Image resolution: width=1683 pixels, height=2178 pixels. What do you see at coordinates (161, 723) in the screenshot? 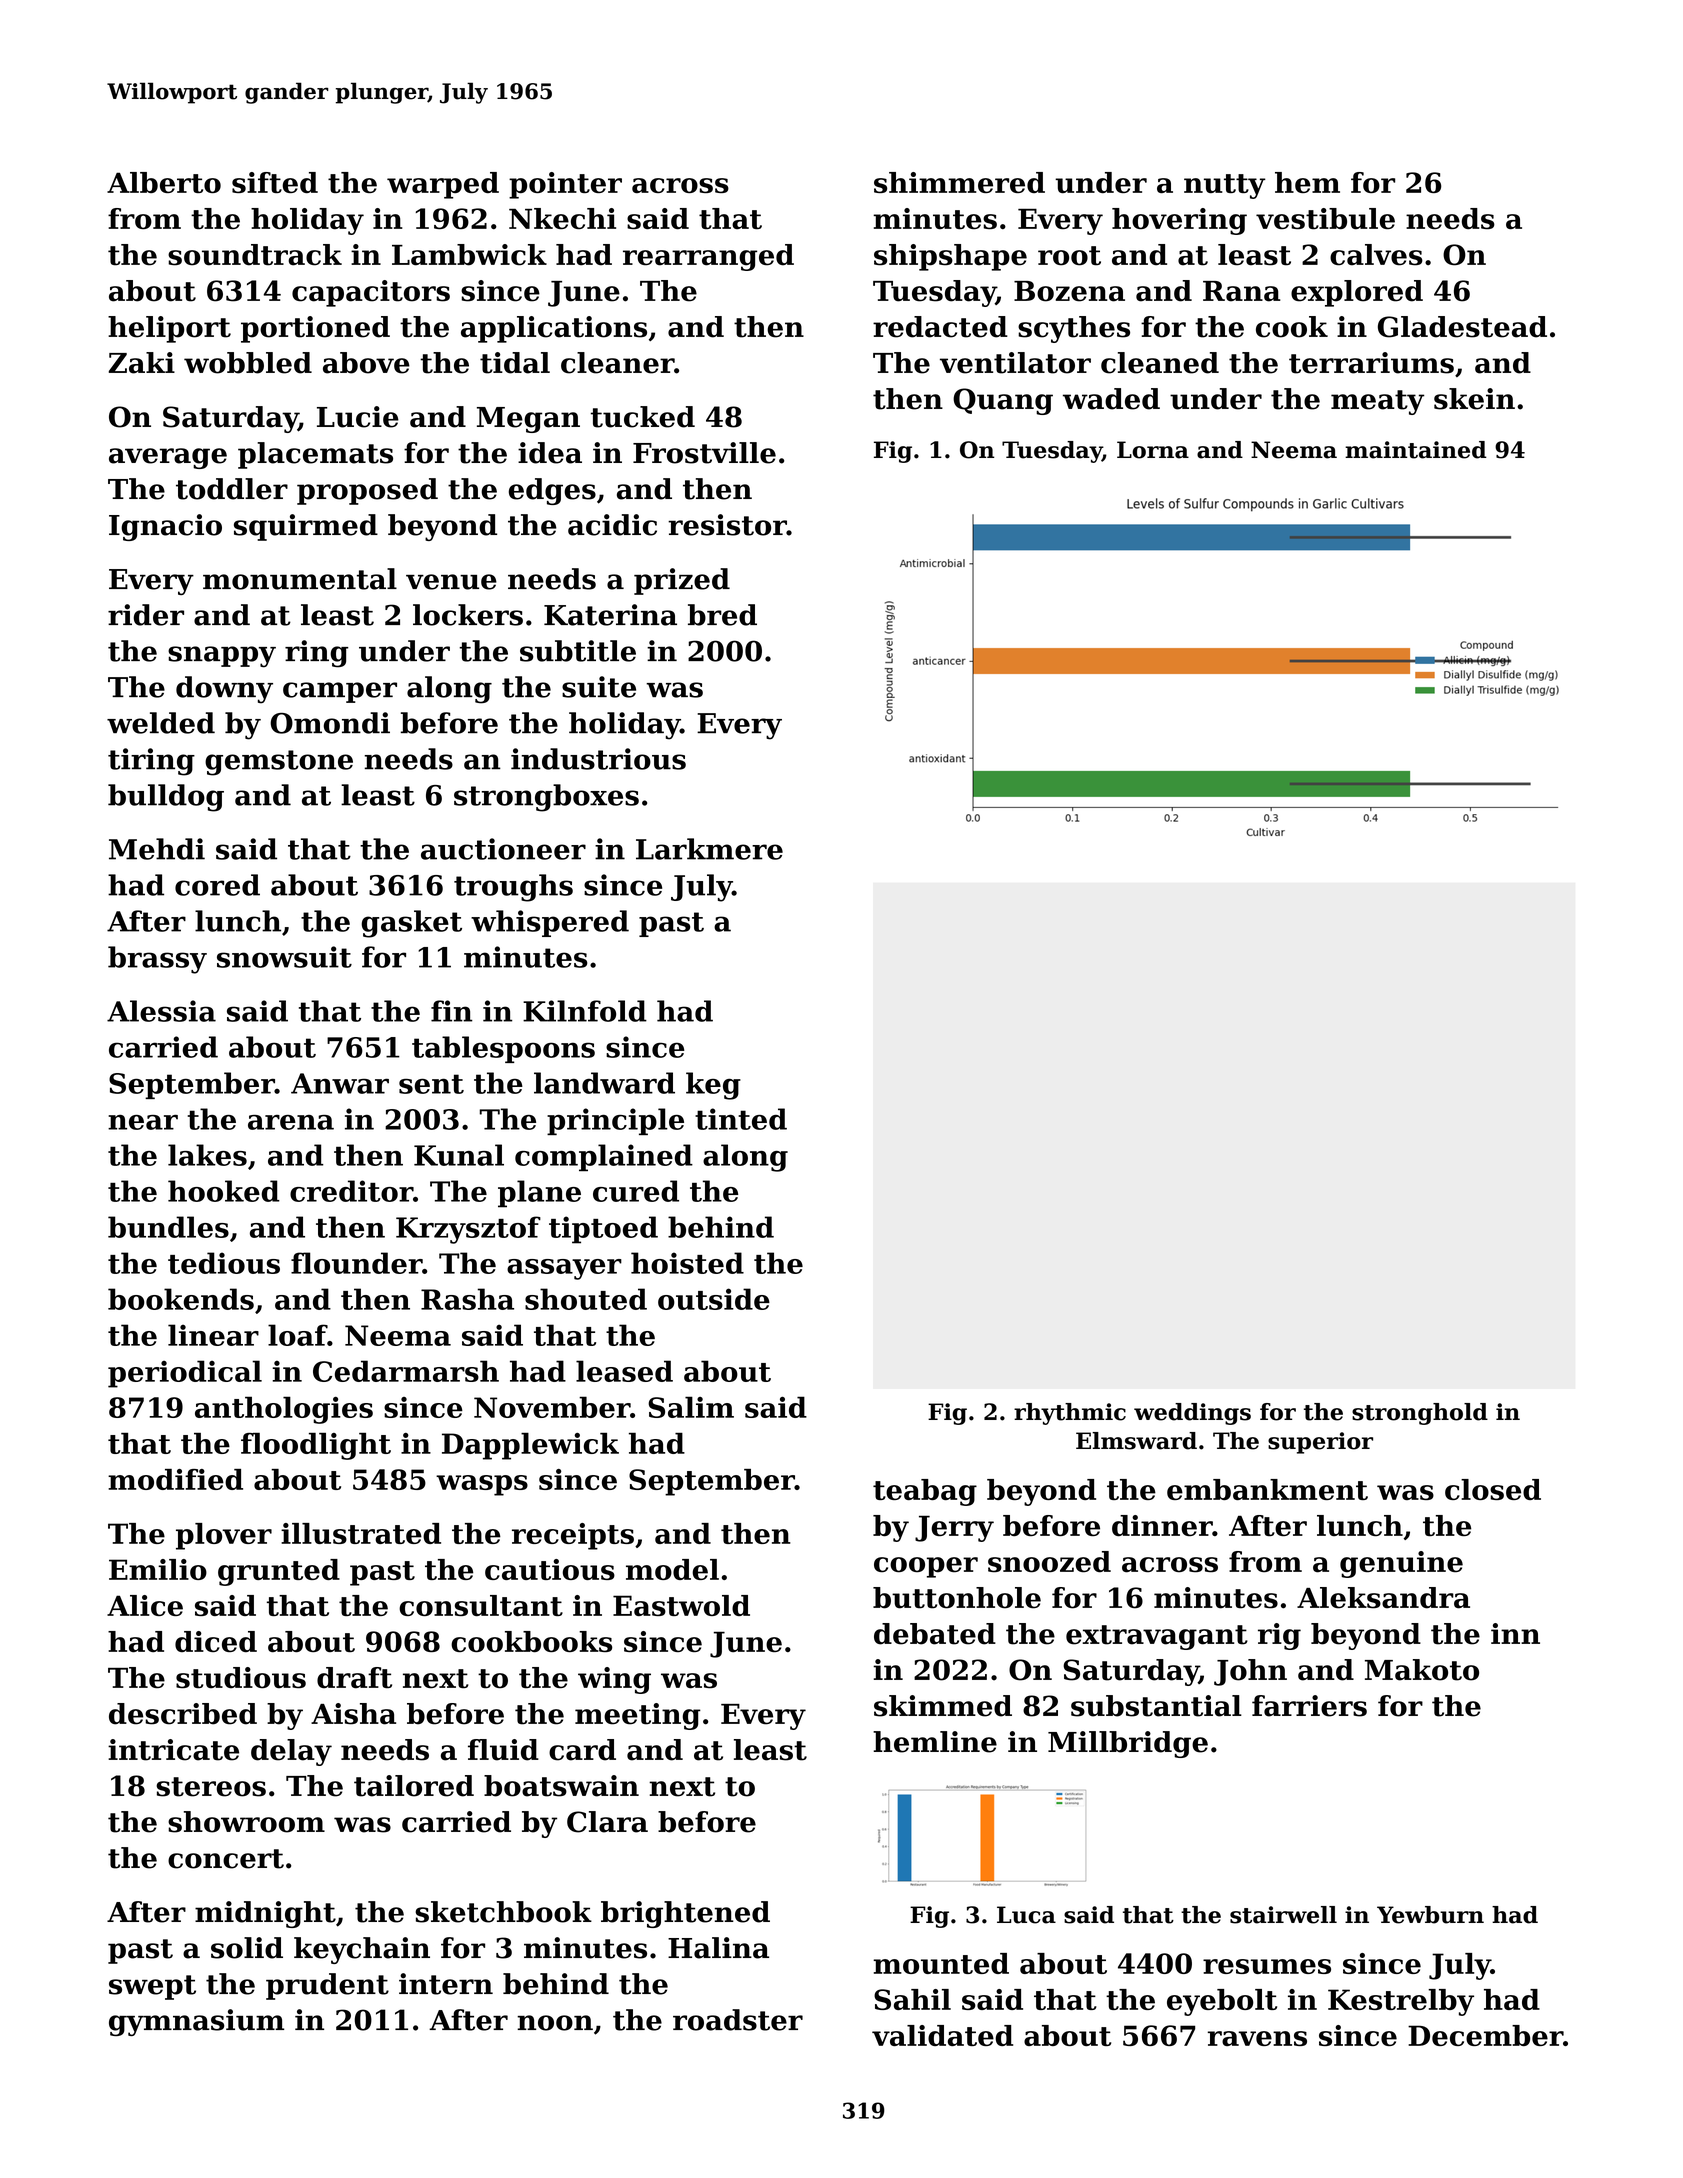
I see `welded` at bounding box center [161, 723].
